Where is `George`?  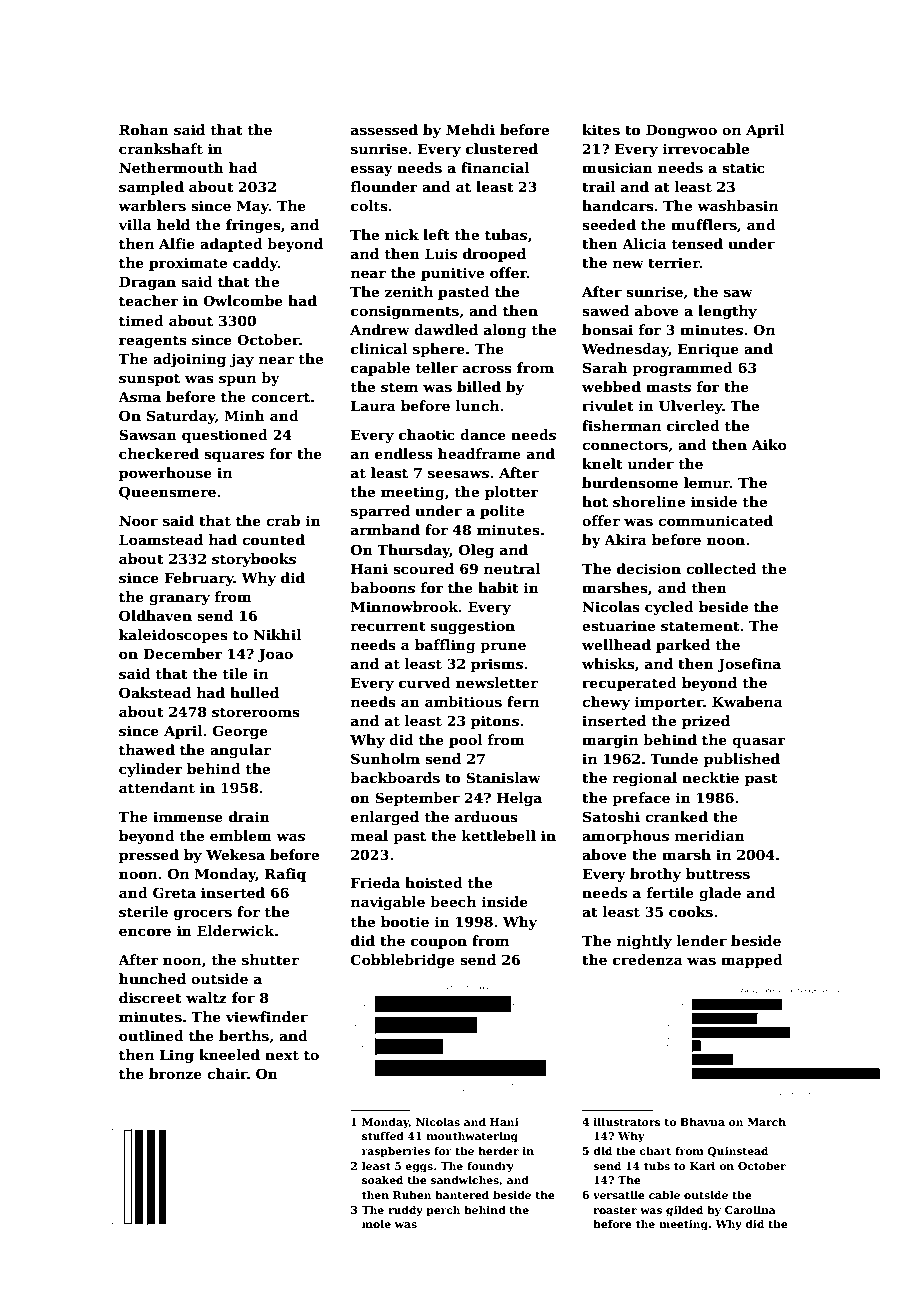 George is located at coordinates (240, 732).
